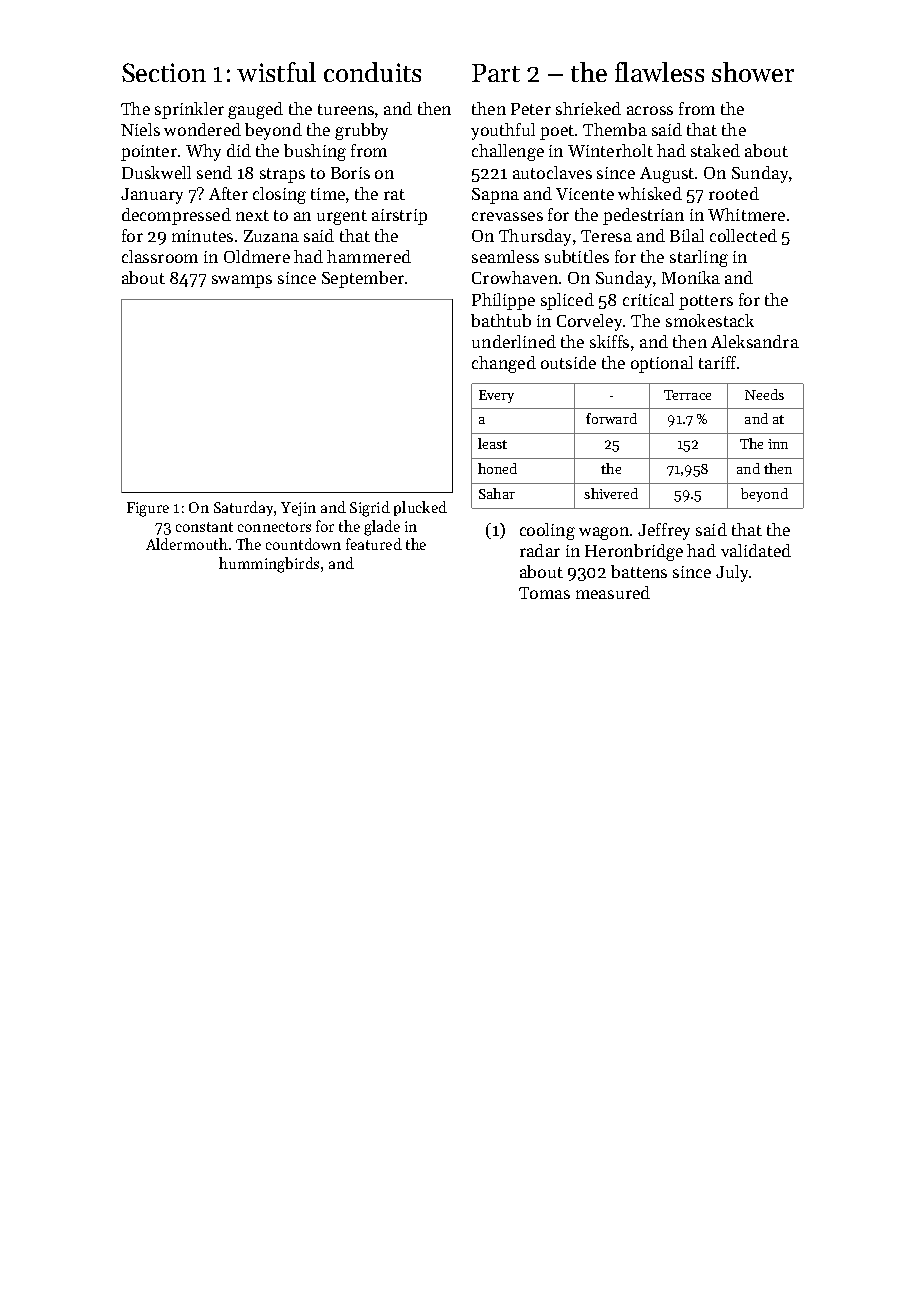  I want to click on hummingbirds, so click(269, 565).
